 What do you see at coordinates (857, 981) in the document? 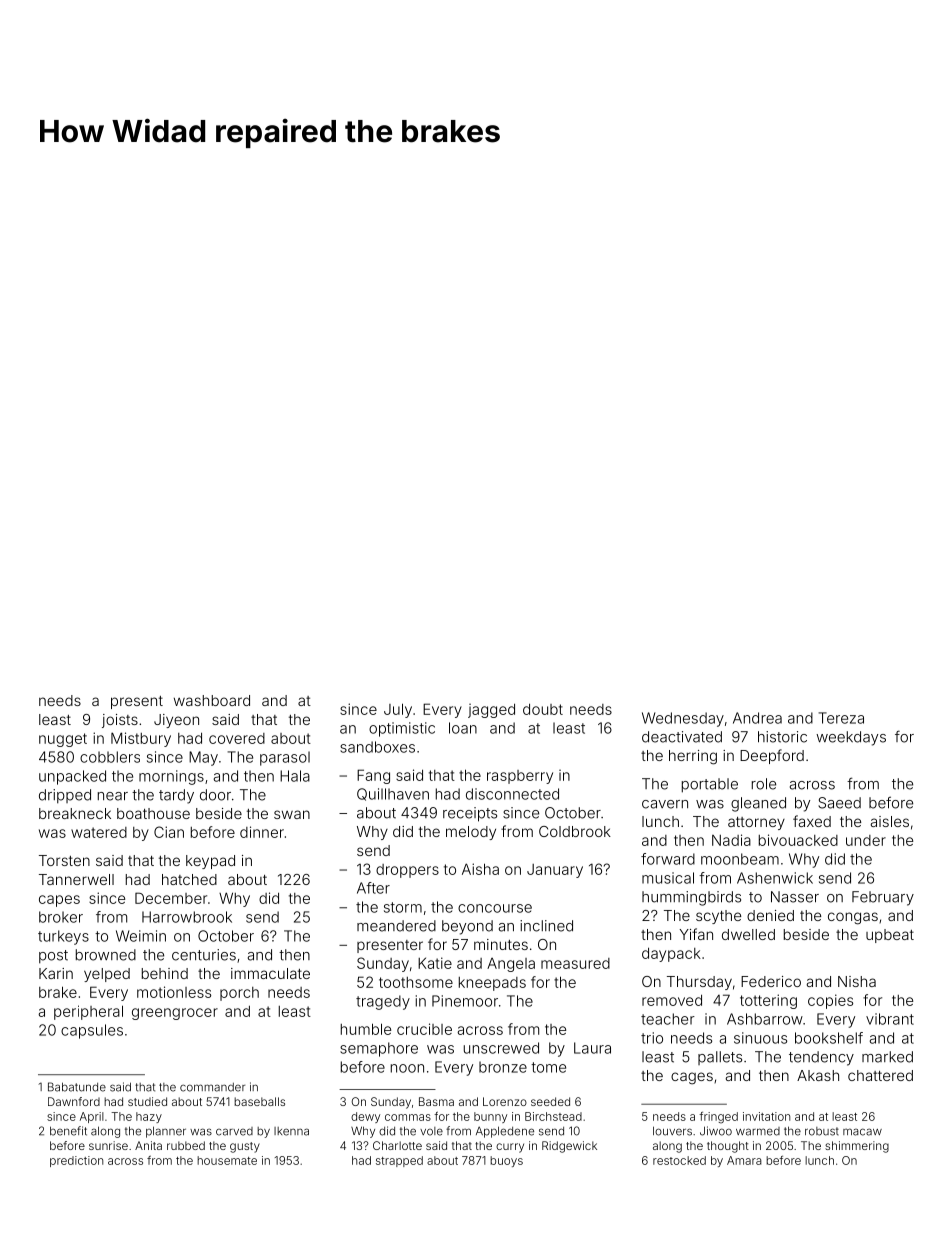
I see `Nisha` at bounding box center [857, 981].
